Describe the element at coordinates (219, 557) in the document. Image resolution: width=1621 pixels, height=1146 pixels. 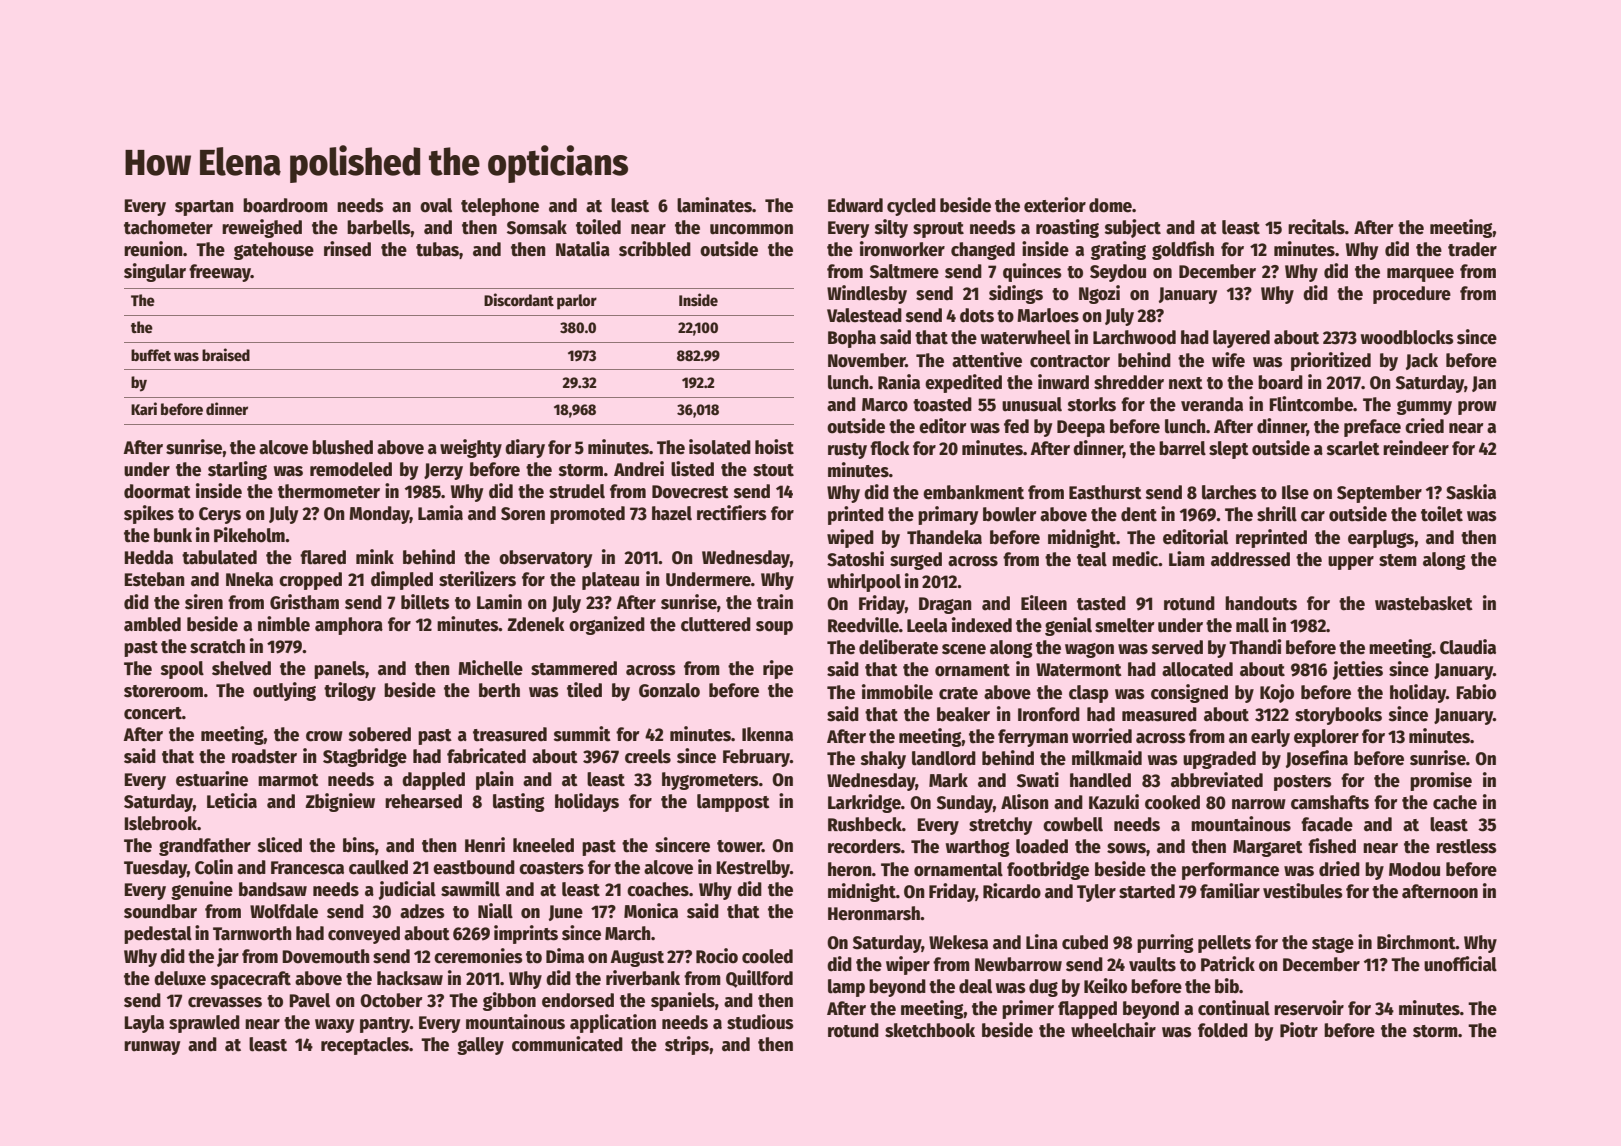
I see `tabulated` at that location.
